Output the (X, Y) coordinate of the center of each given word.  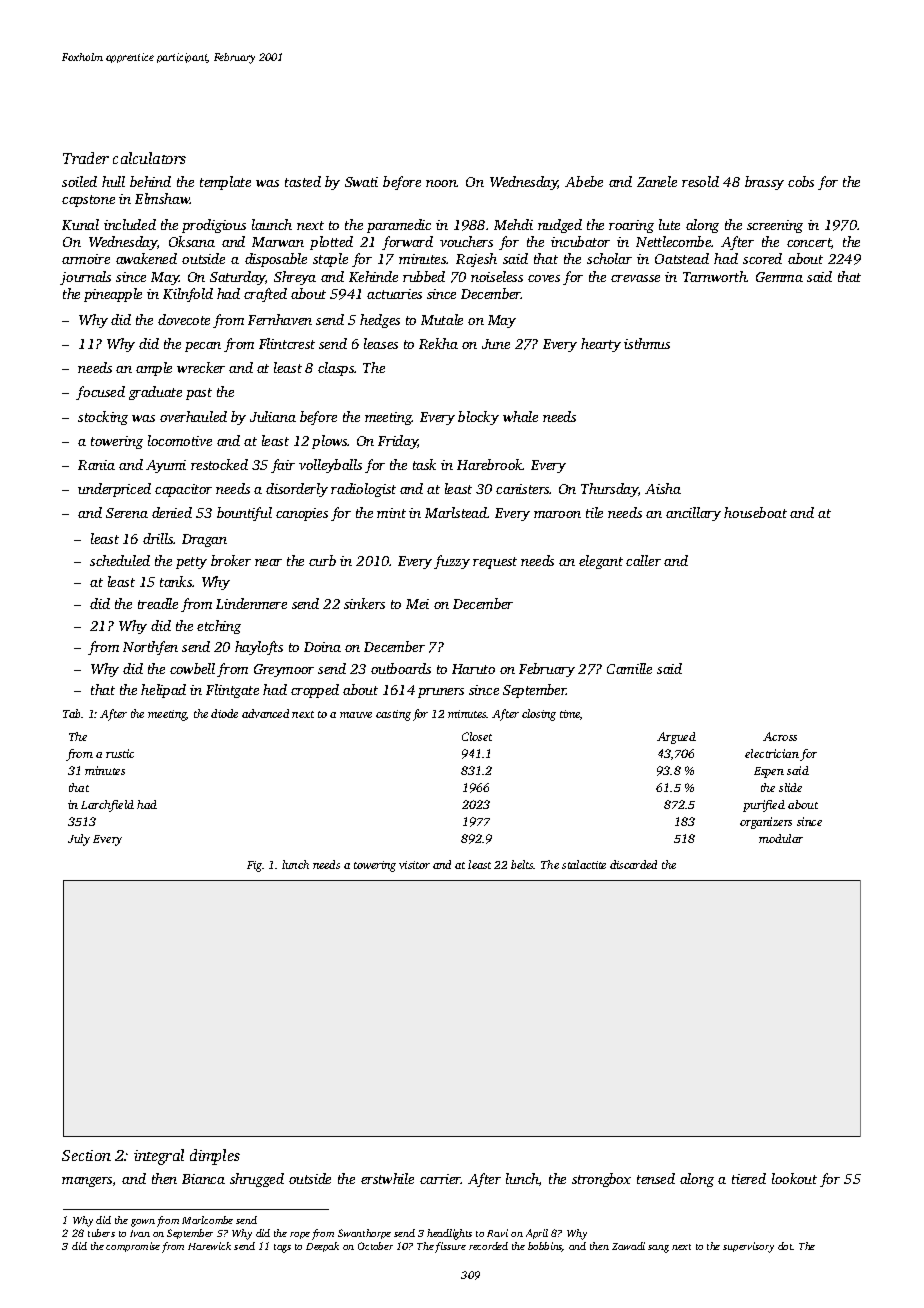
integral (159, 1157)
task (424, 464)
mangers (87, 1182)
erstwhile (387, 1178)
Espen (769, 772)
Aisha (663, 488)
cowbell (192, 668)
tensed (656, 1178)
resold (700, 181)
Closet (477, 736)
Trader (86, 158)
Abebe (584, 181)
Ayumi (166, 466)
